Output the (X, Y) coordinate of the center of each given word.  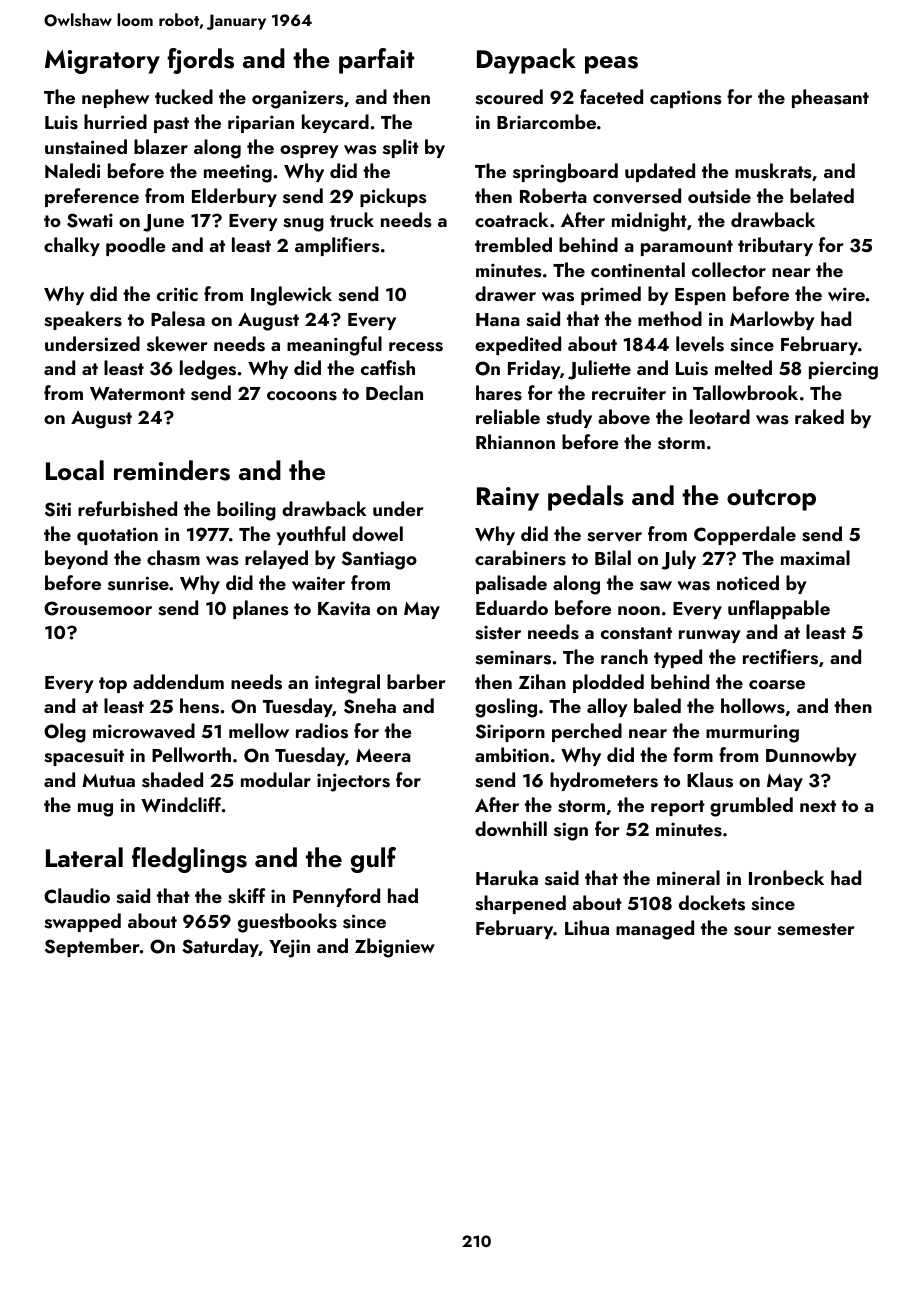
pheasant (830, 98)
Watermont (137, 394)
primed (611, 295)
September (92, 947)
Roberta (553, 195)
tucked (184, 96)
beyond (76, 559)
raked (819, 416)
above (624, 417)
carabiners (520, 558)
